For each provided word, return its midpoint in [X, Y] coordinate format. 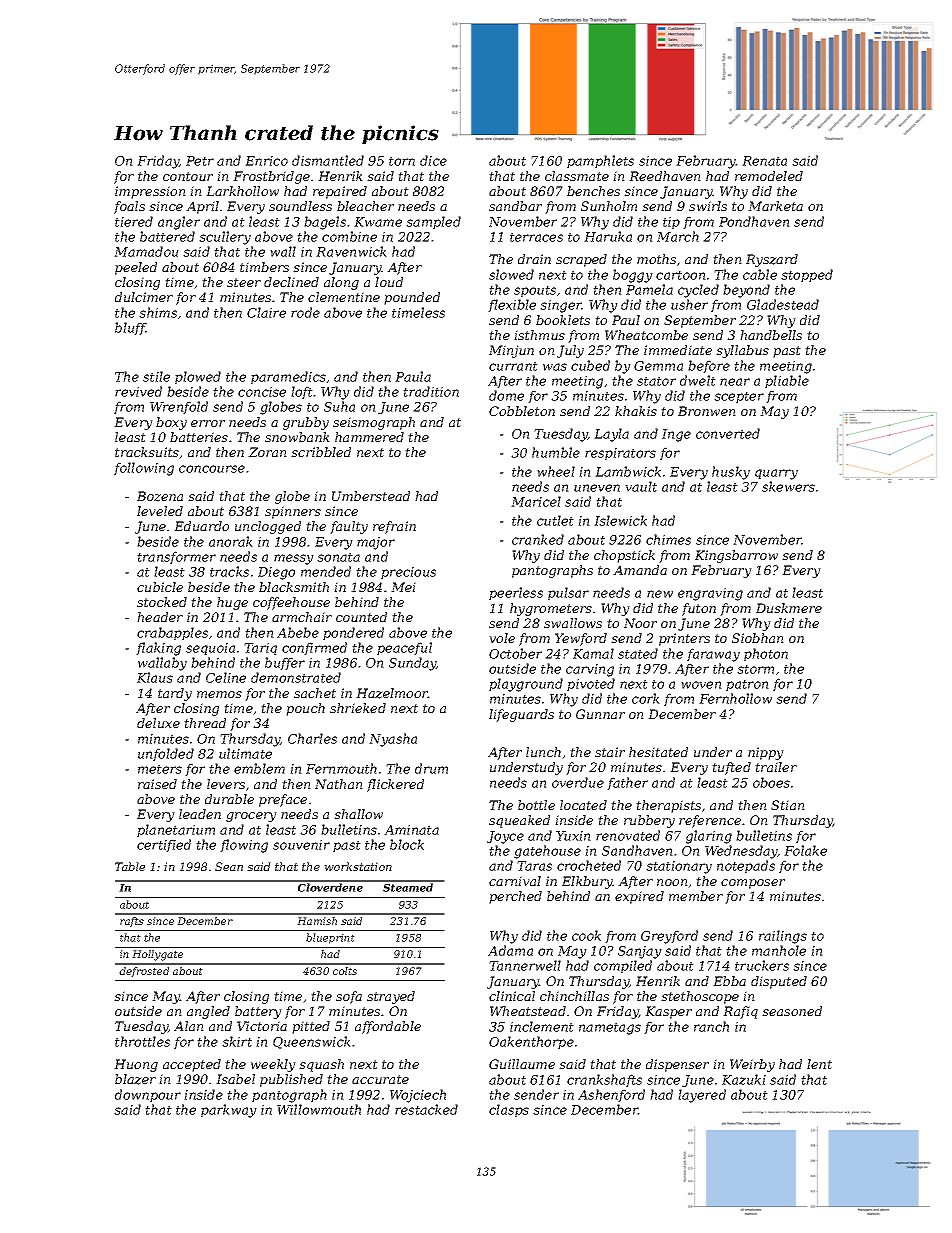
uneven [597, 488]
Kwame [378, 222]
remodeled [769, 176]
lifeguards [521, 715]
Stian [788, 805]
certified [164, 845]
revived [138, 391]
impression [150, 192]
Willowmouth [319, 1109]
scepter [739, 397]
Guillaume [522, 1064]
